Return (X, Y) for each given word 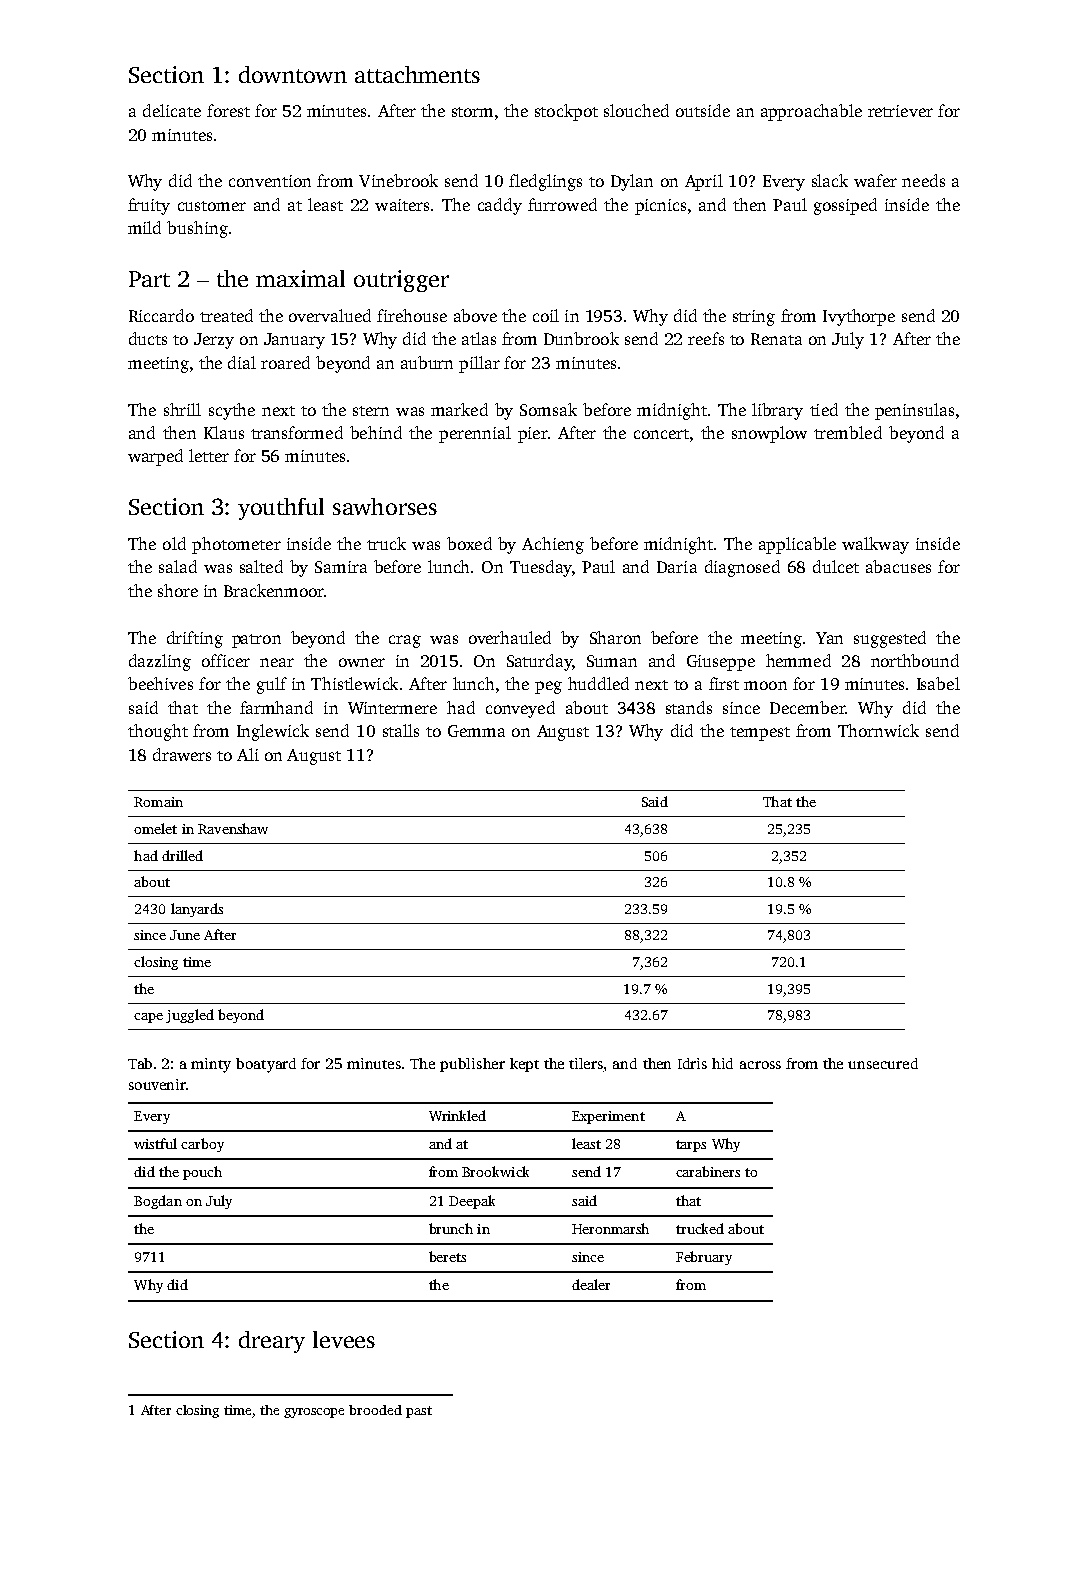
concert (661, 434)
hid (722, 1063)
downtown (293, 74)
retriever (900, 111)
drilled (182, 855)
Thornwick (878, 730)
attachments (417, 74)
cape (148, 1018)
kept (524, 1065)
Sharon (615, 637)
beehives (160, 683)
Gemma (476, 731)
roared (285, 362)
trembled (848, 432)
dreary (272, 1342)
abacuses (898, 566)
